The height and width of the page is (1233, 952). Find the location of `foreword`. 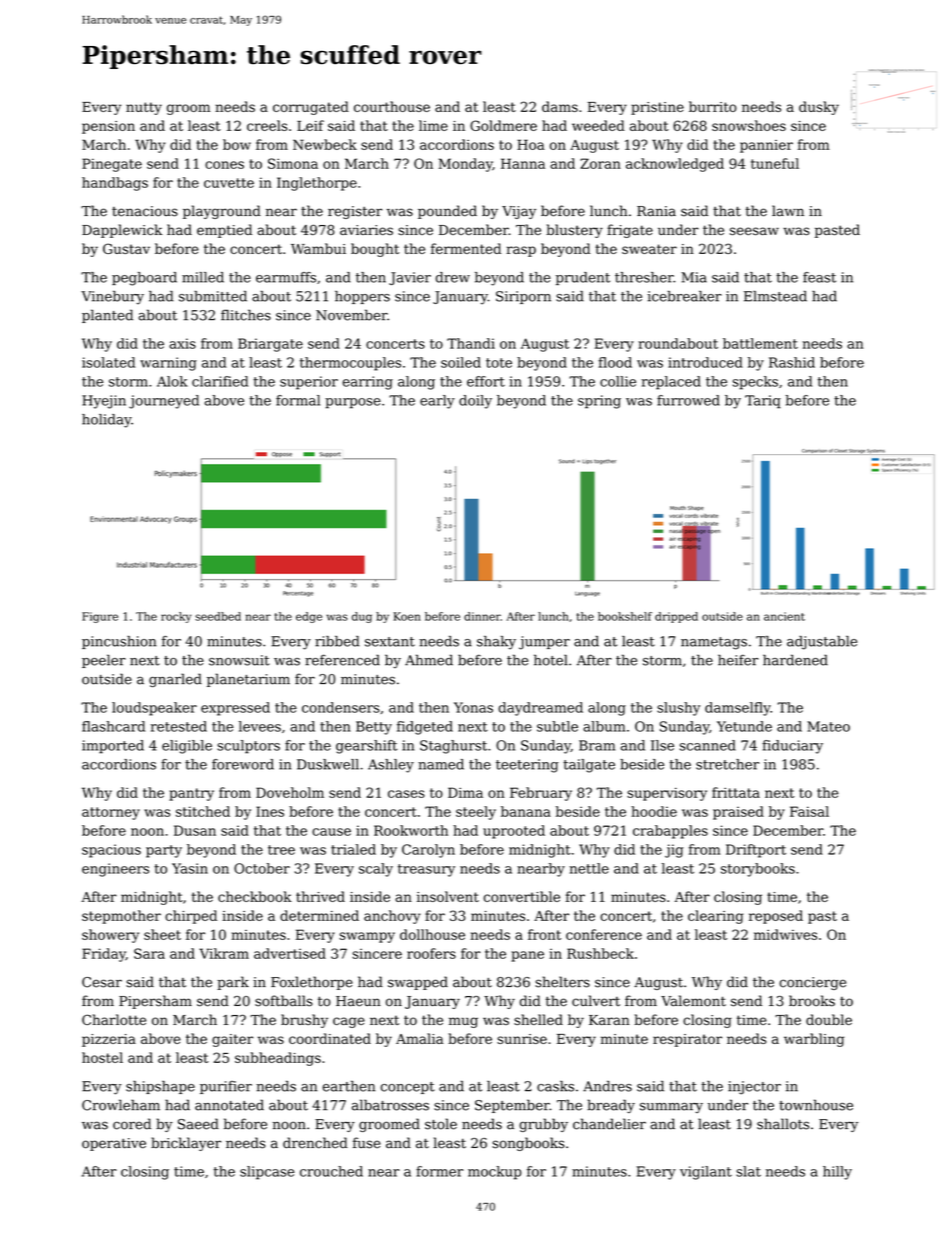

foreword is located at coordinates (243, 764).
